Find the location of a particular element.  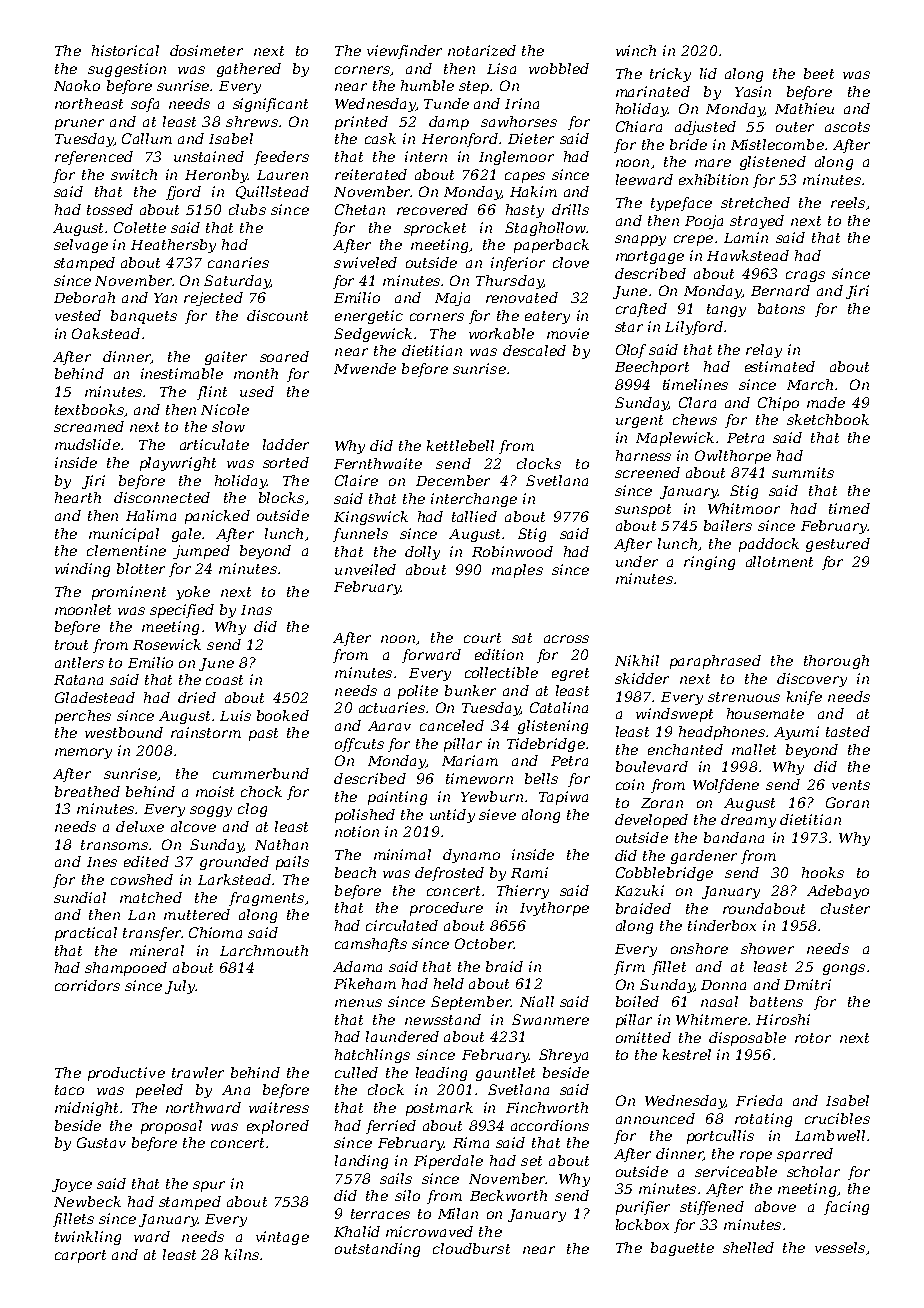

across is located at coordinates (566, 639).
